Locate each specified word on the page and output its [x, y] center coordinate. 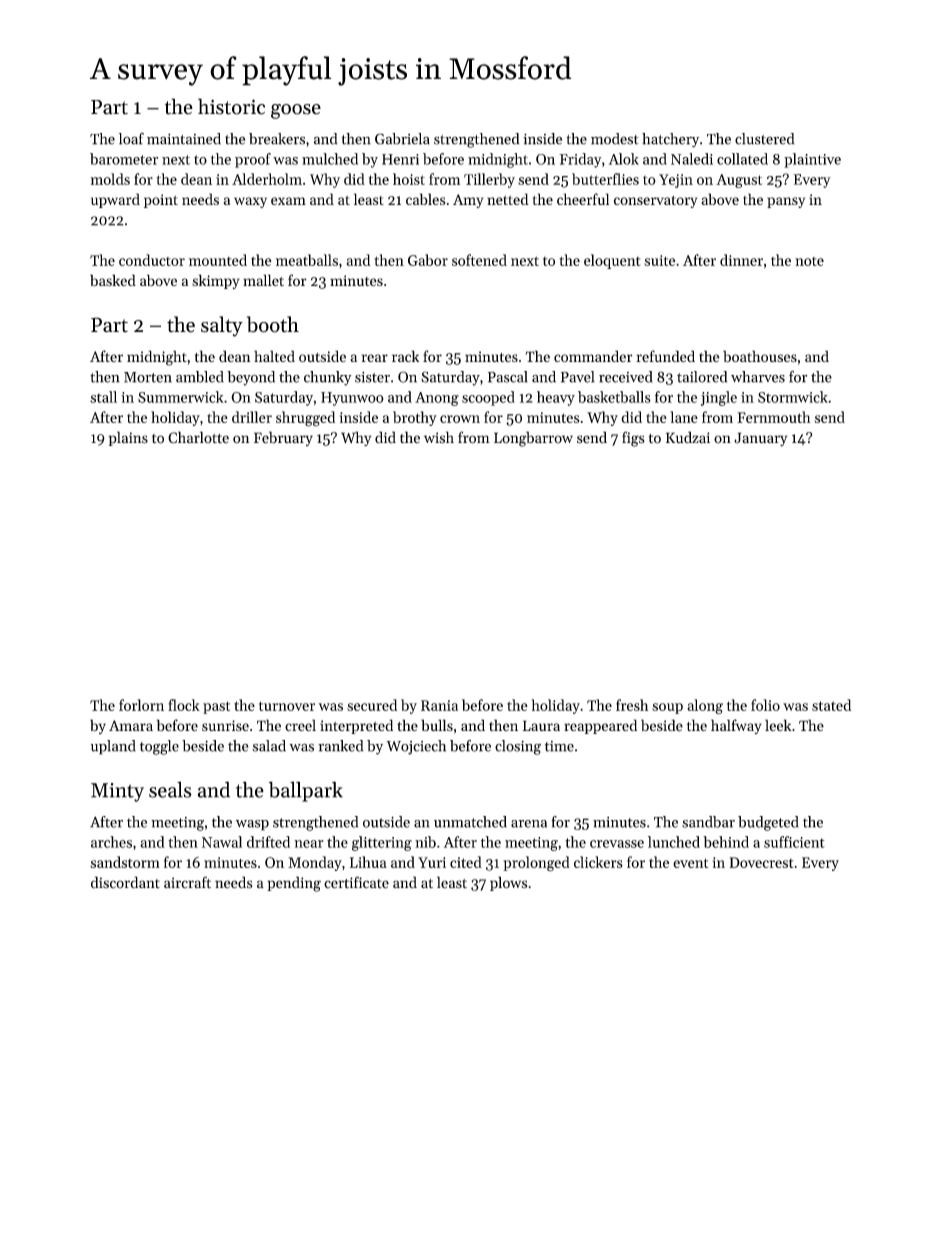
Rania [439, 705]
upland [113, 747]
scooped [488, 398]
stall [103, 397]
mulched [330, 159]
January [761, 439]
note [809, 261]
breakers [277, 139]
